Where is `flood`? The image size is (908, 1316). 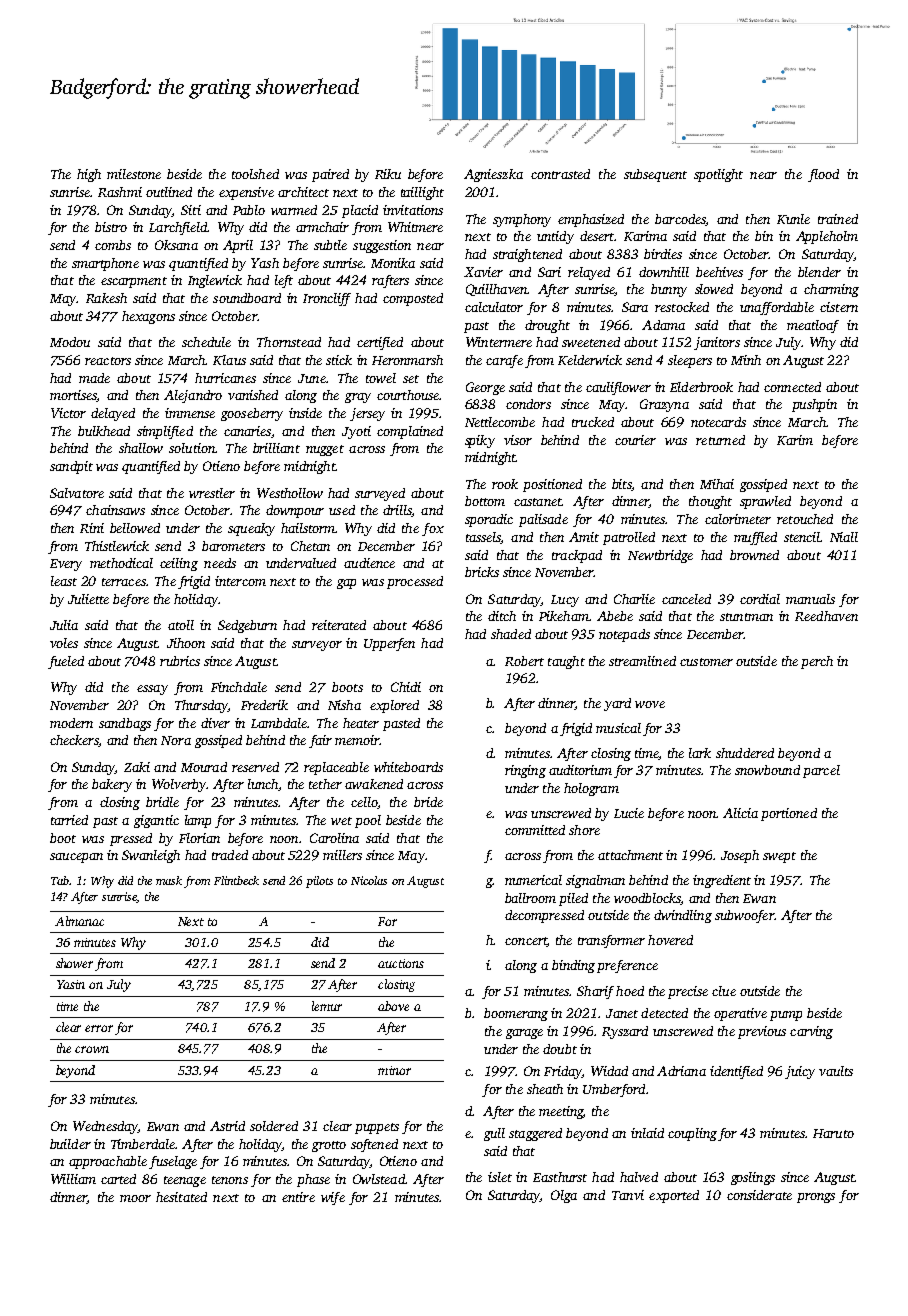
flood is located at coordinates (823, 175).
